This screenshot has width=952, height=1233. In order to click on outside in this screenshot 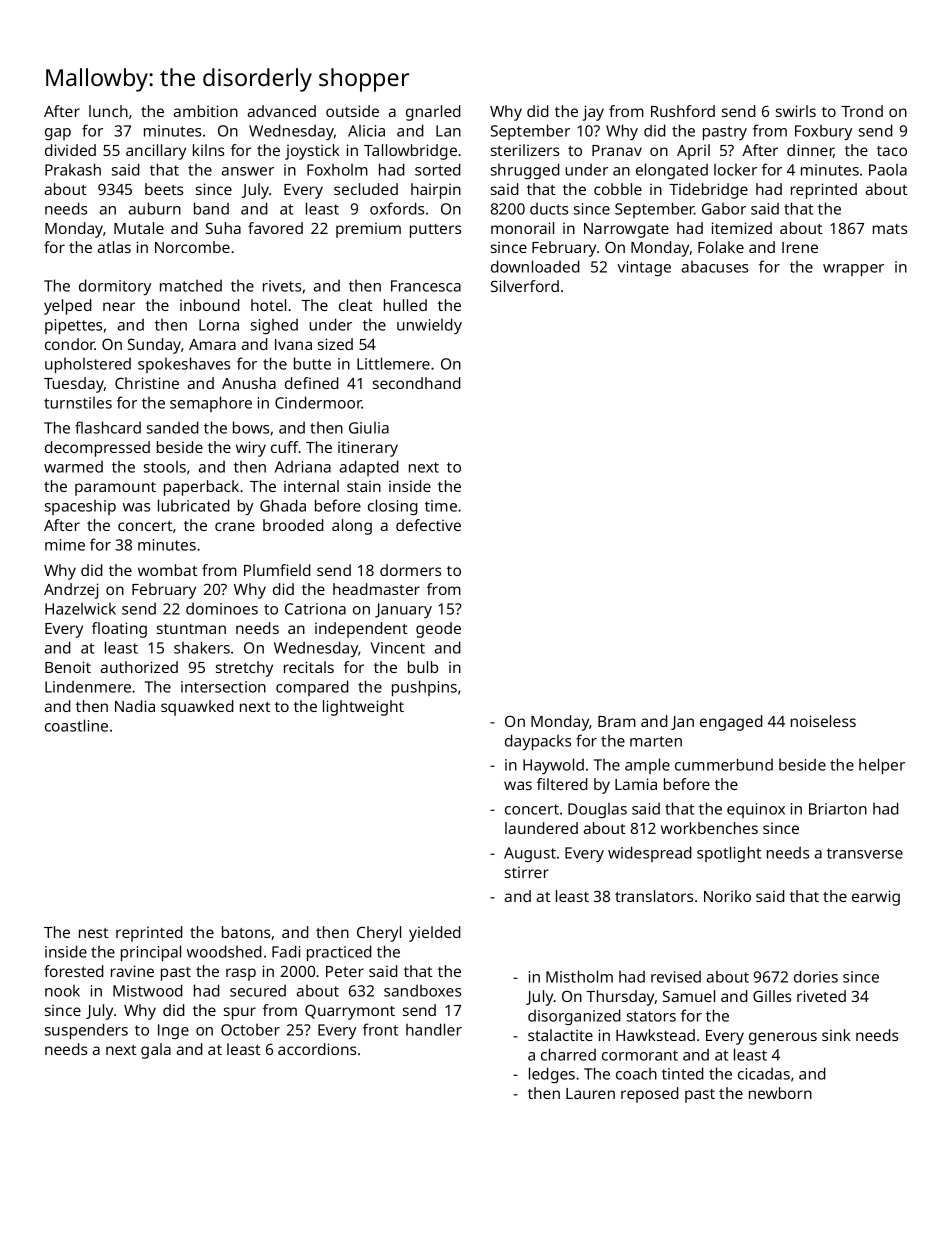, I will do `click(352, 111)`.
